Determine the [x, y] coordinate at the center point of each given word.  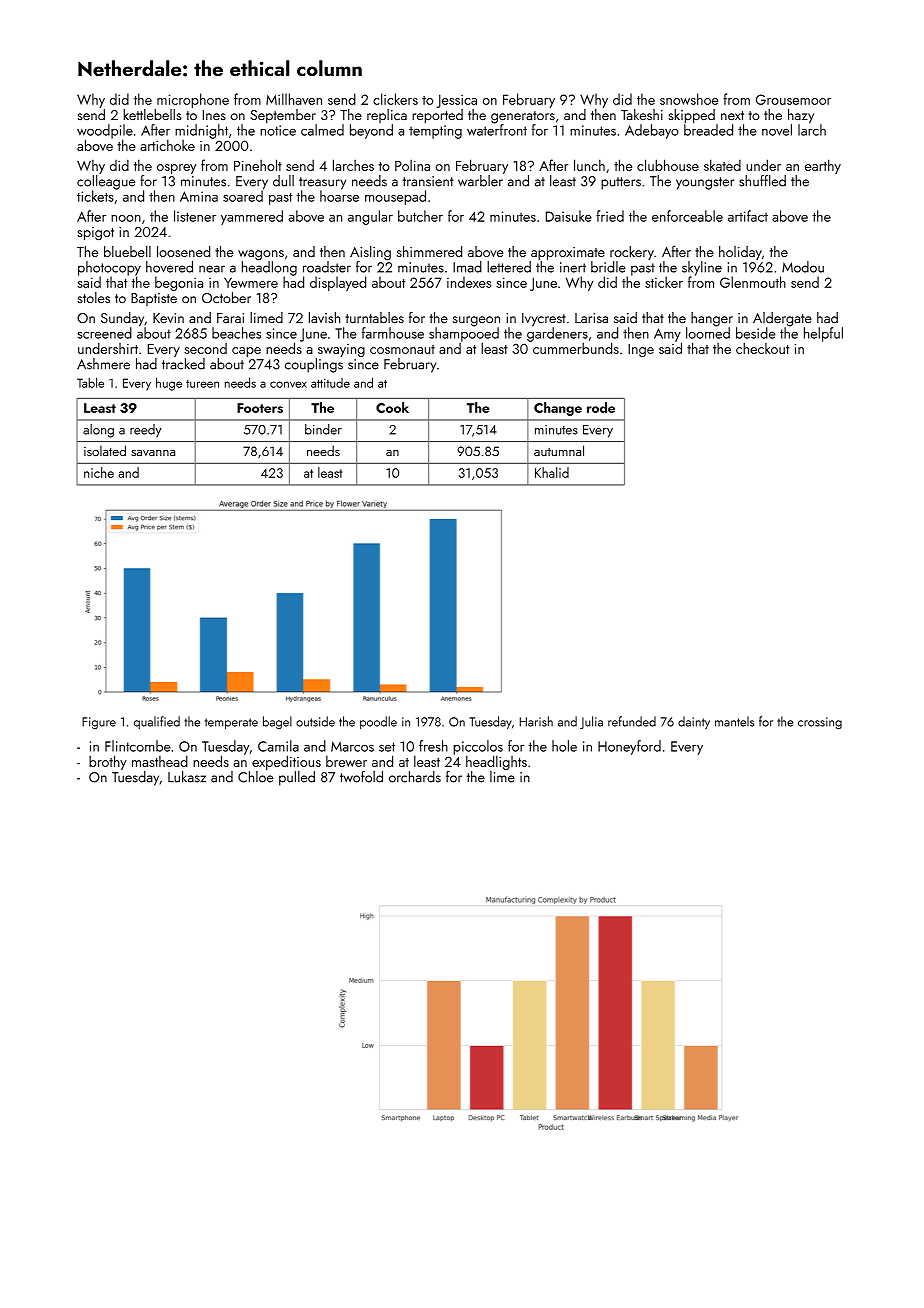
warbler [480, 181]
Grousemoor [793, 99]
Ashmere [103, 364]
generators [523, 117]
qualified [157, 722]
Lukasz [187, 777]
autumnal [559, 450]
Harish [536, 721]
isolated [105, 450]
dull [283, 181]
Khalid [552, 472]
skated [722, 165]
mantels [734, 721]
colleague [106, 182]
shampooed [464, 334]
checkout [762, 348]
